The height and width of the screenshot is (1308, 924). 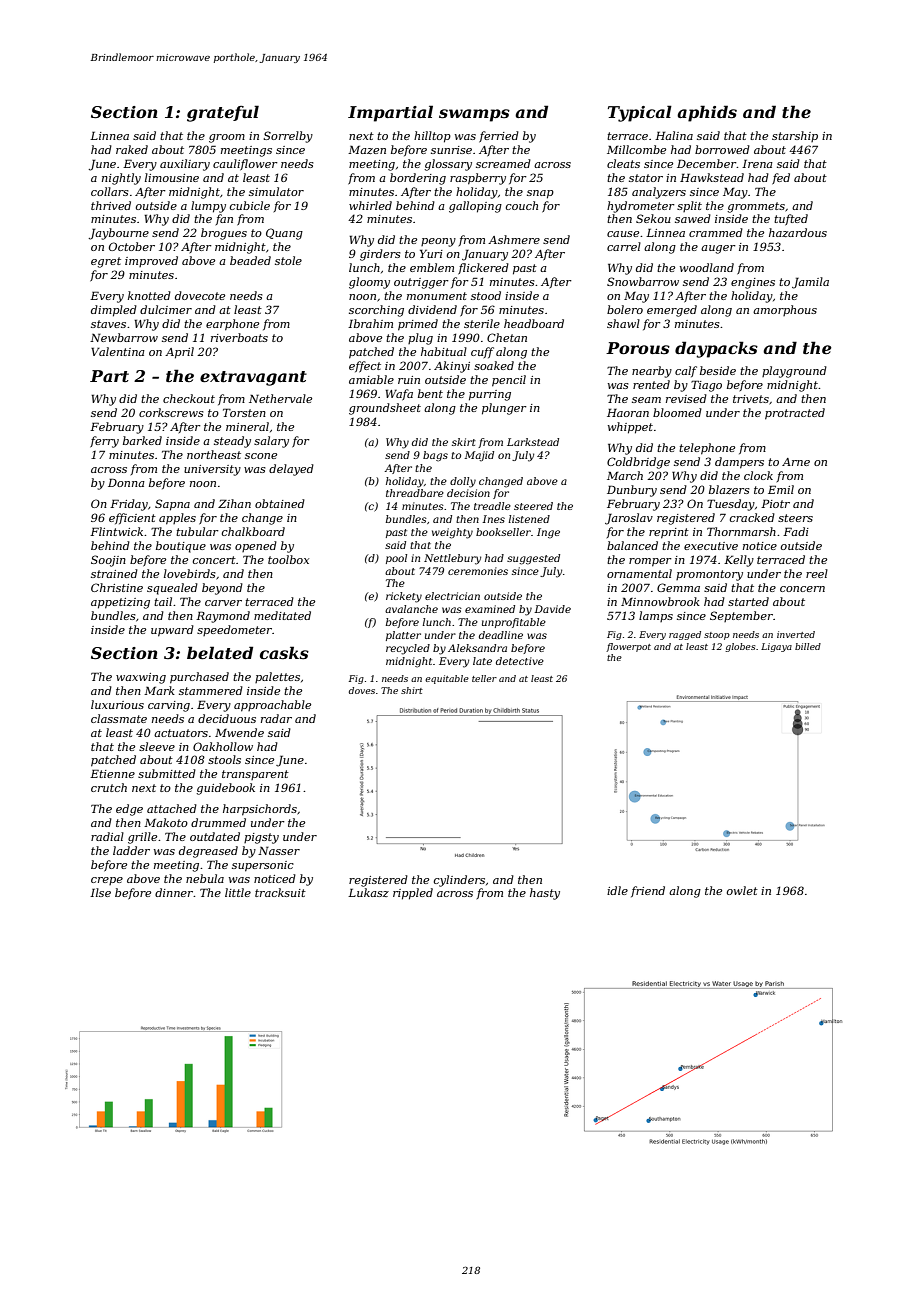 What do you see at coordinates (808, 646) in the screenshot?
I see `billed` at bounding box center [808, 646].
